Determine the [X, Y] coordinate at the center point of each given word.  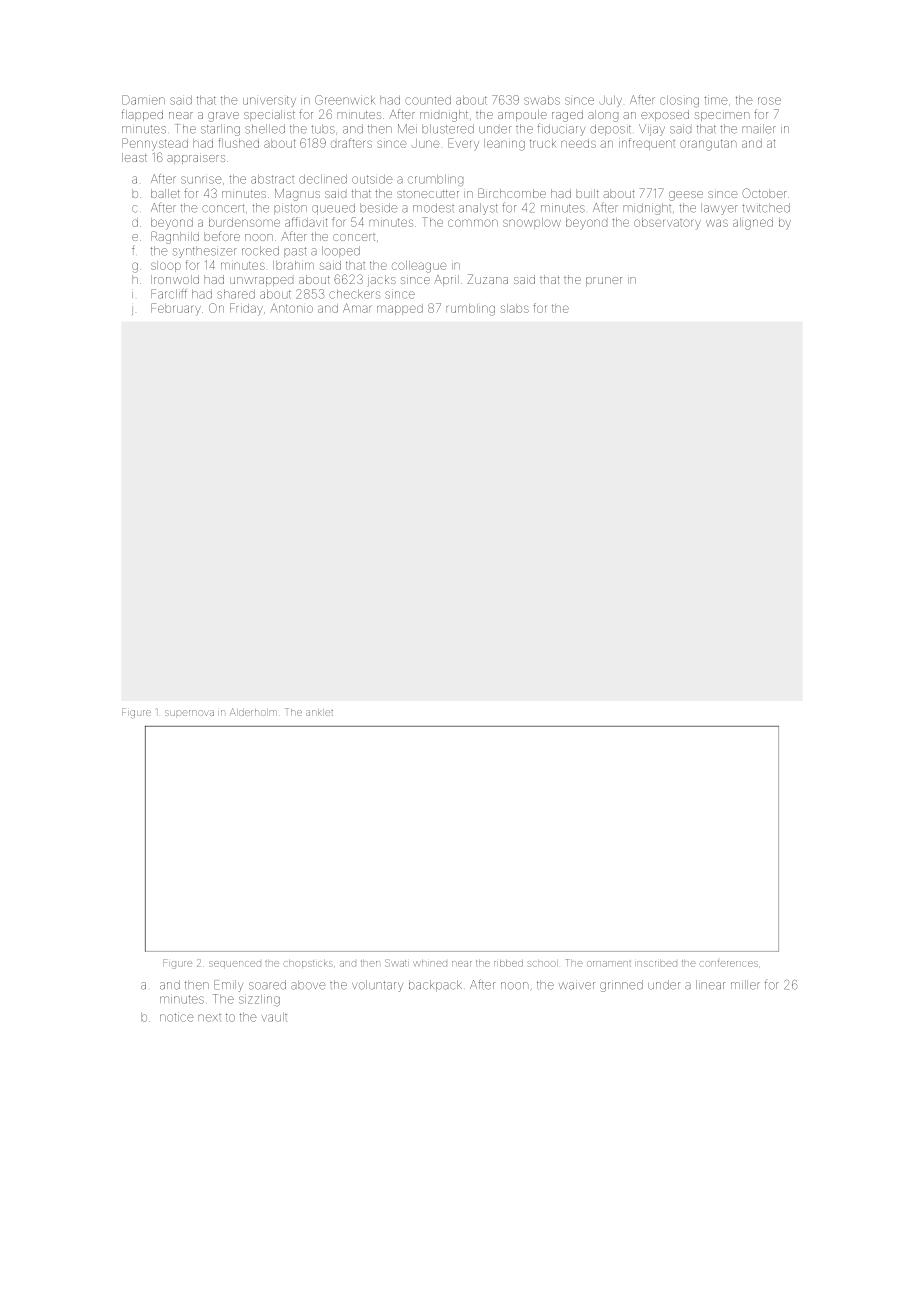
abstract [272, 179]
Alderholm [252, 712]
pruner [604, 281]
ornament [609, 964]
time [716, 100]
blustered [448, 129]
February [176, 309]
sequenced [235, 964]
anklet [319, 713]
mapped [400, 309]
